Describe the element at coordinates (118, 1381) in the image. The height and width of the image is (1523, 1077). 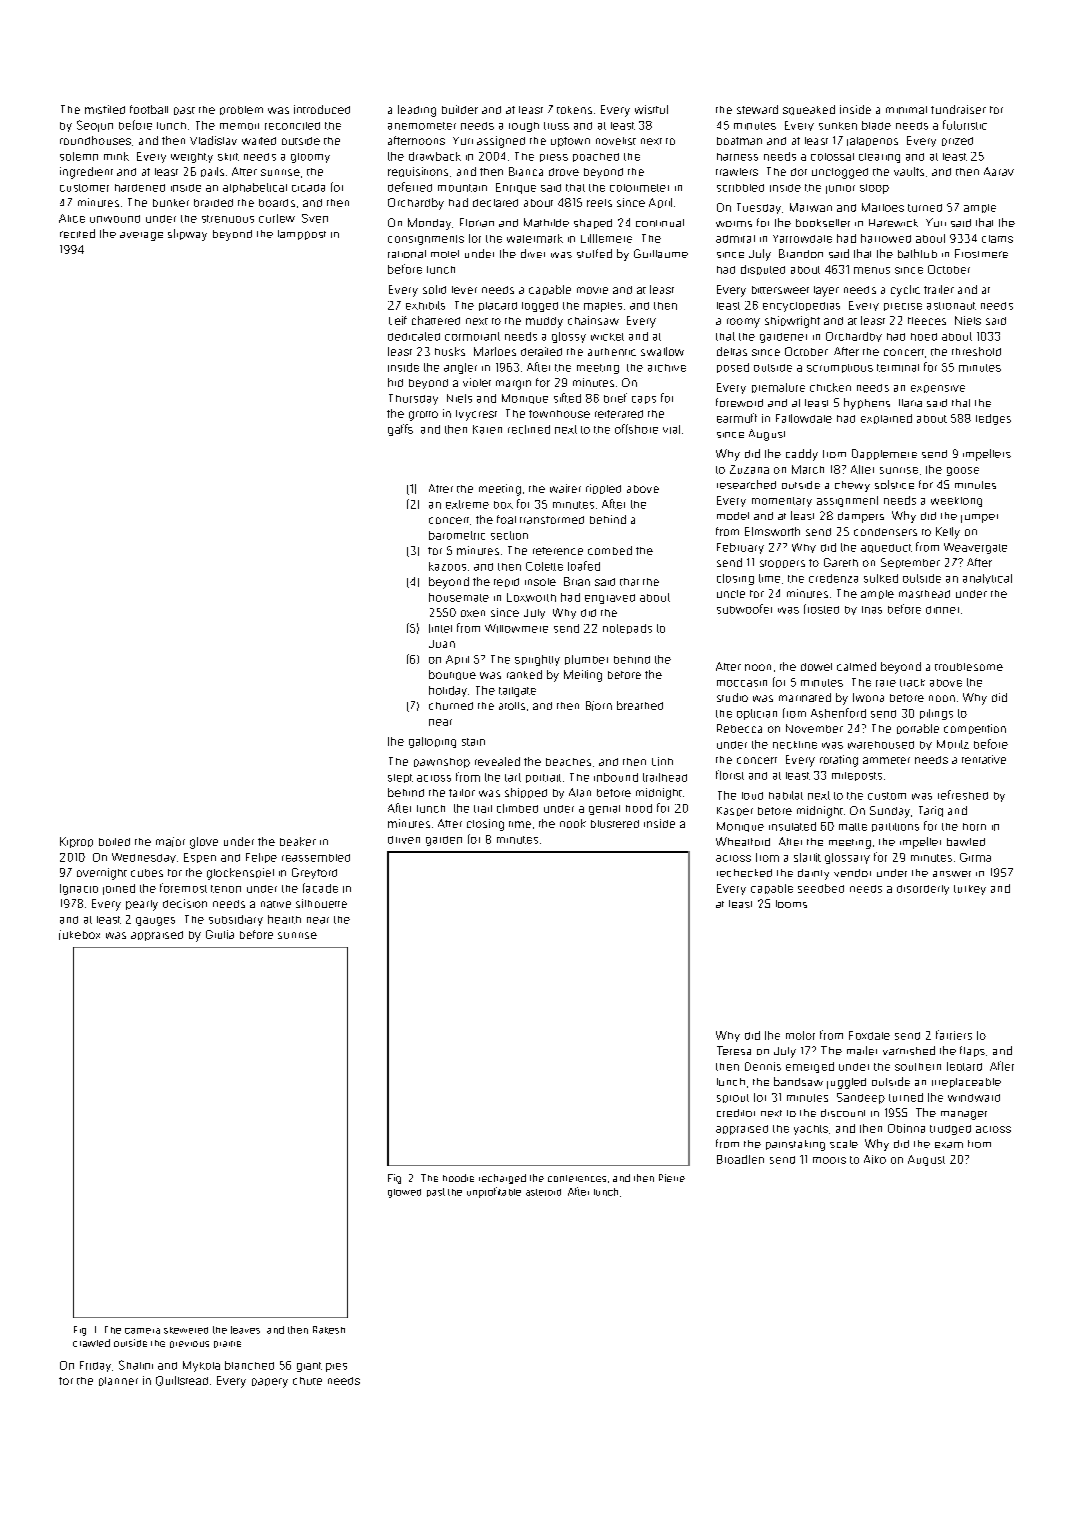
I see `planner` at that location.
